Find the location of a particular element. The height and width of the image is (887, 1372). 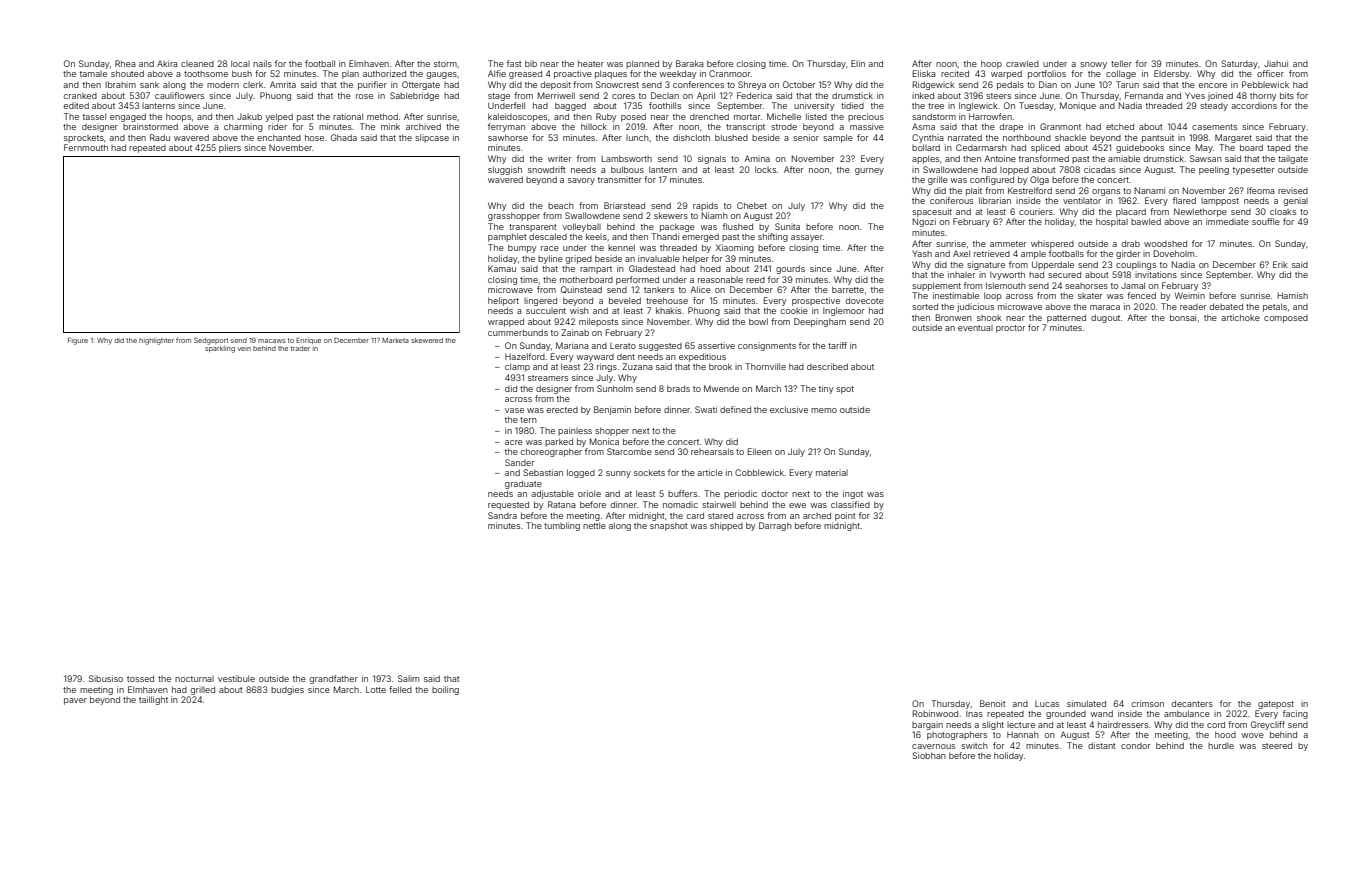

Fernmouth is located at coordinates (86, 147).
